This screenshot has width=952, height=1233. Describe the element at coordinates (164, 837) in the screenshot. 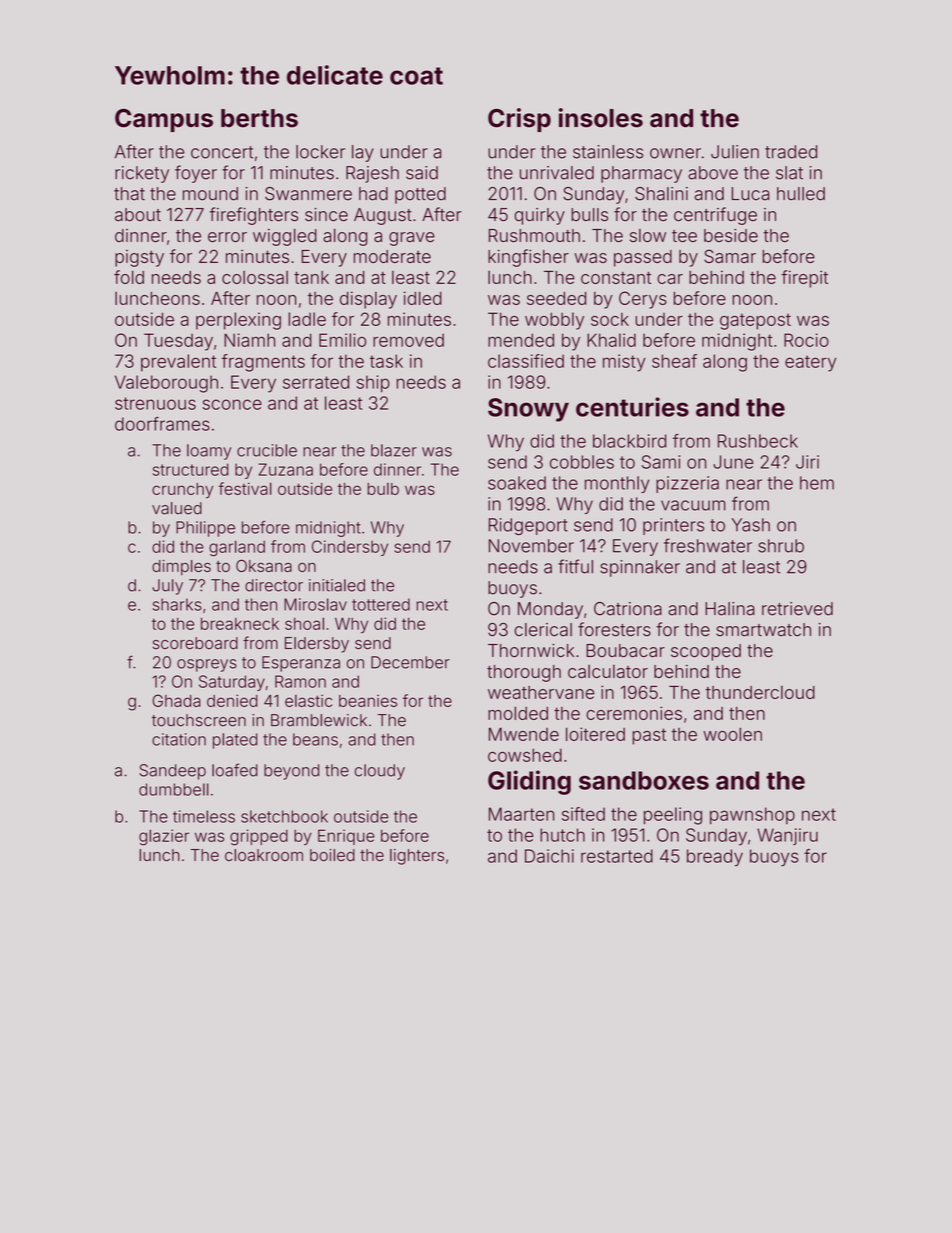

I see `glazier` at that location.
